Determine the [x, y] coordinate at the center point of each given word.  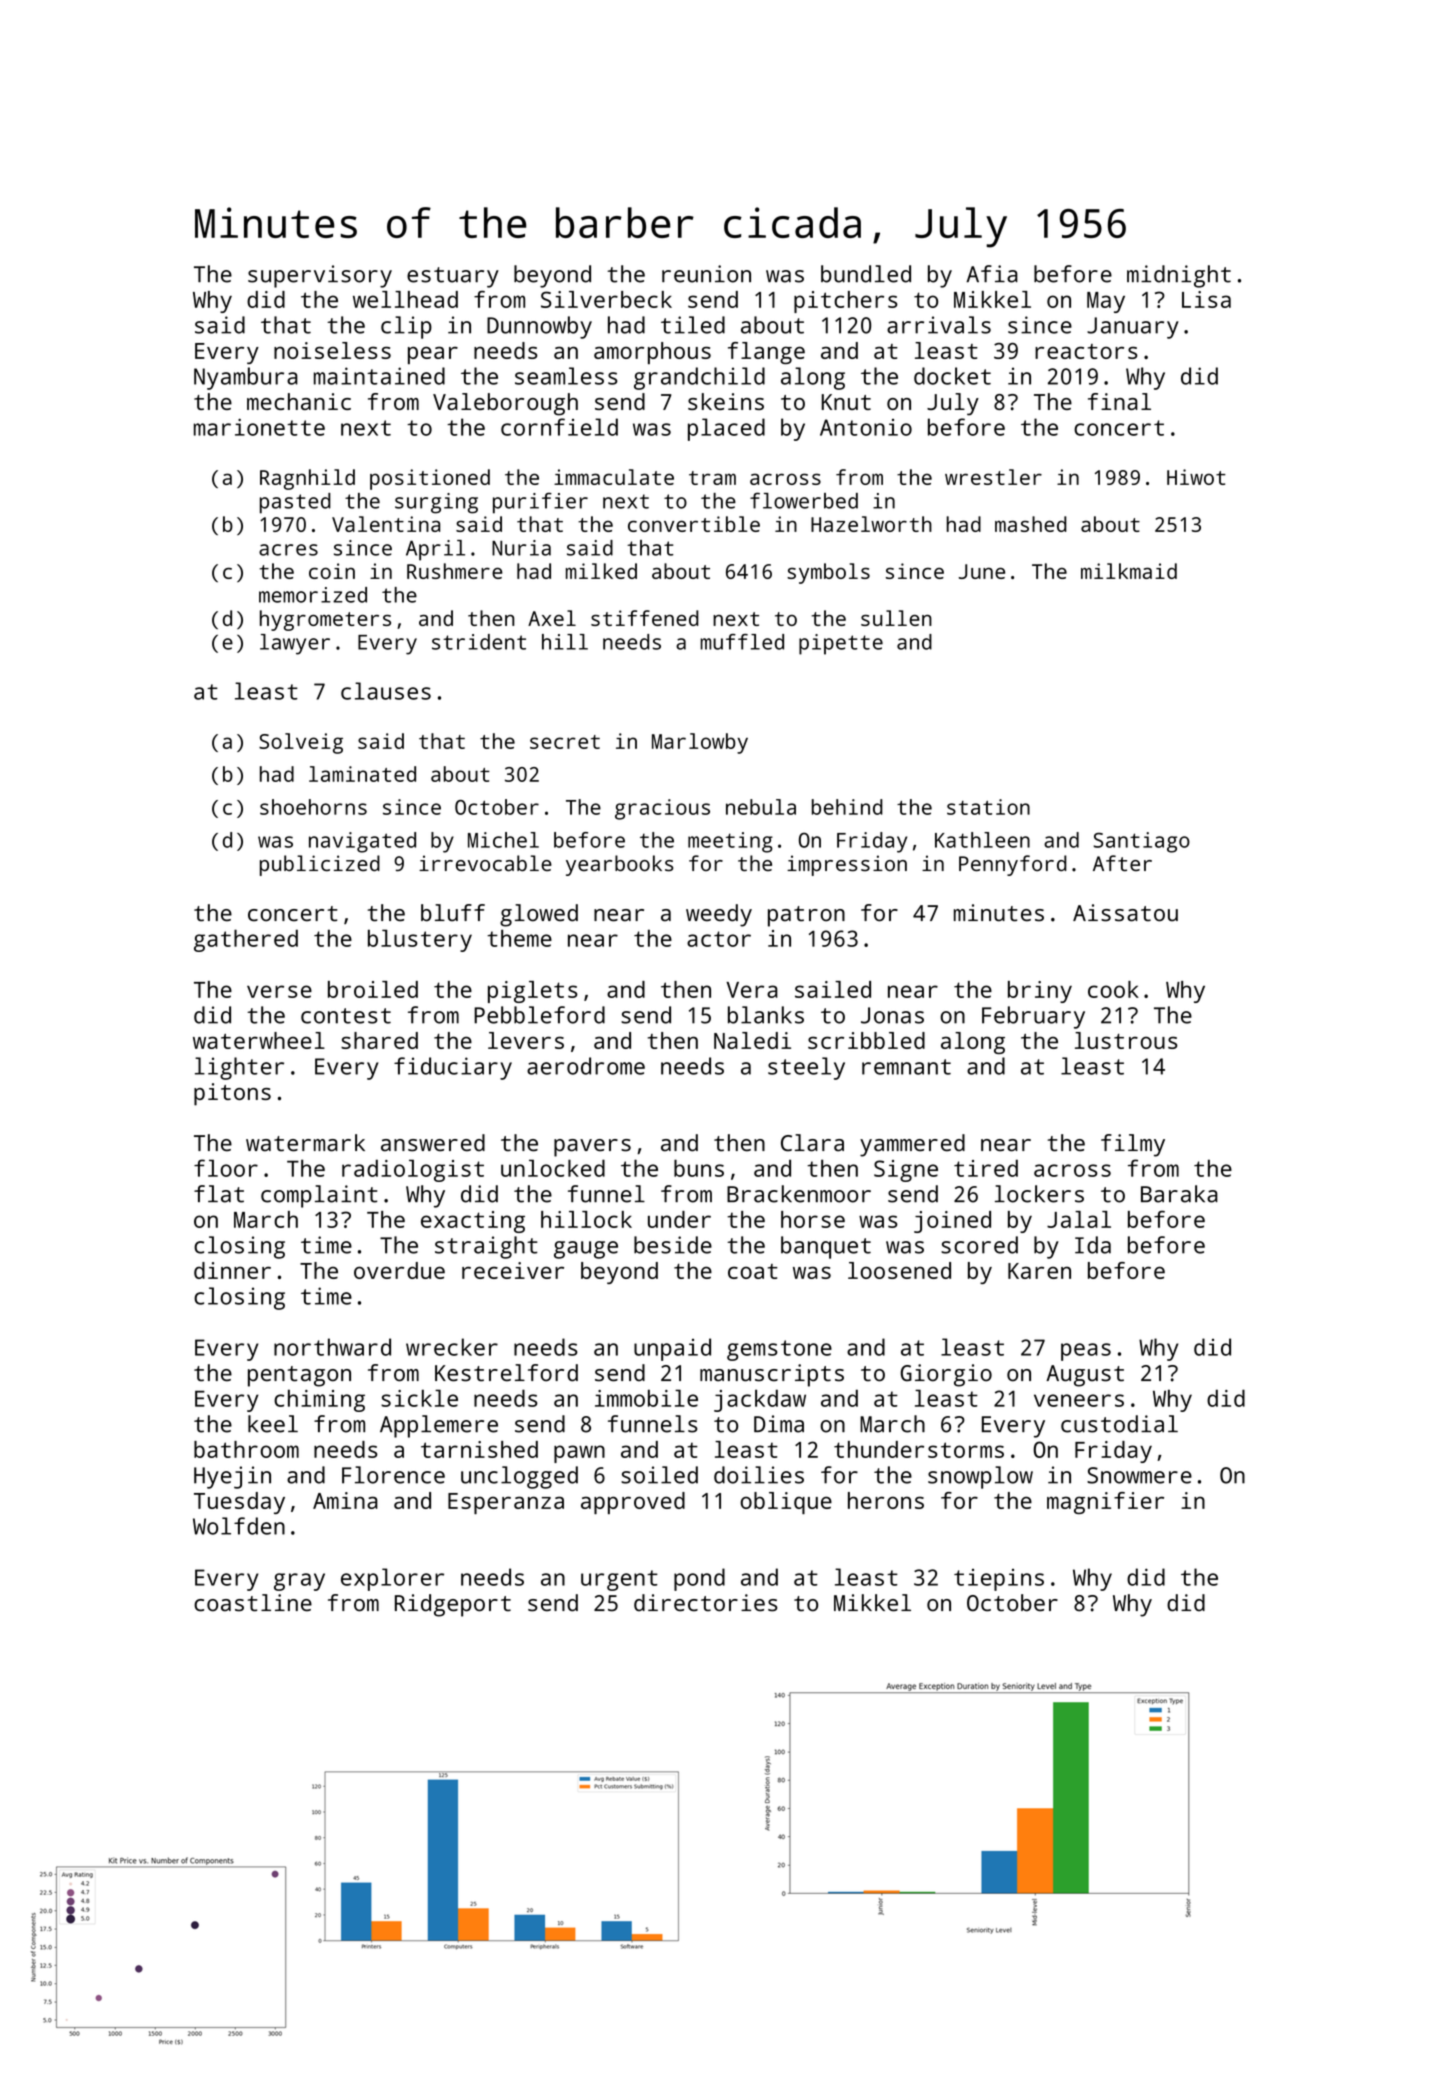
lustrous [1126, 1040]
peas [1086, 1352]
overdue [399, 1270]
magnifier [1105, 1503]
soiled [659, 1475]
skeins [726, 401]
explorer [392, 1579]
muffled [742, 642]
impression [847, 865]
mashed [1031, 524]
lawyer [295, 644]
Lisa [1206, 299]
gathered [246, 940]
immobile [646, 1398]
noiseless [332, 350]
